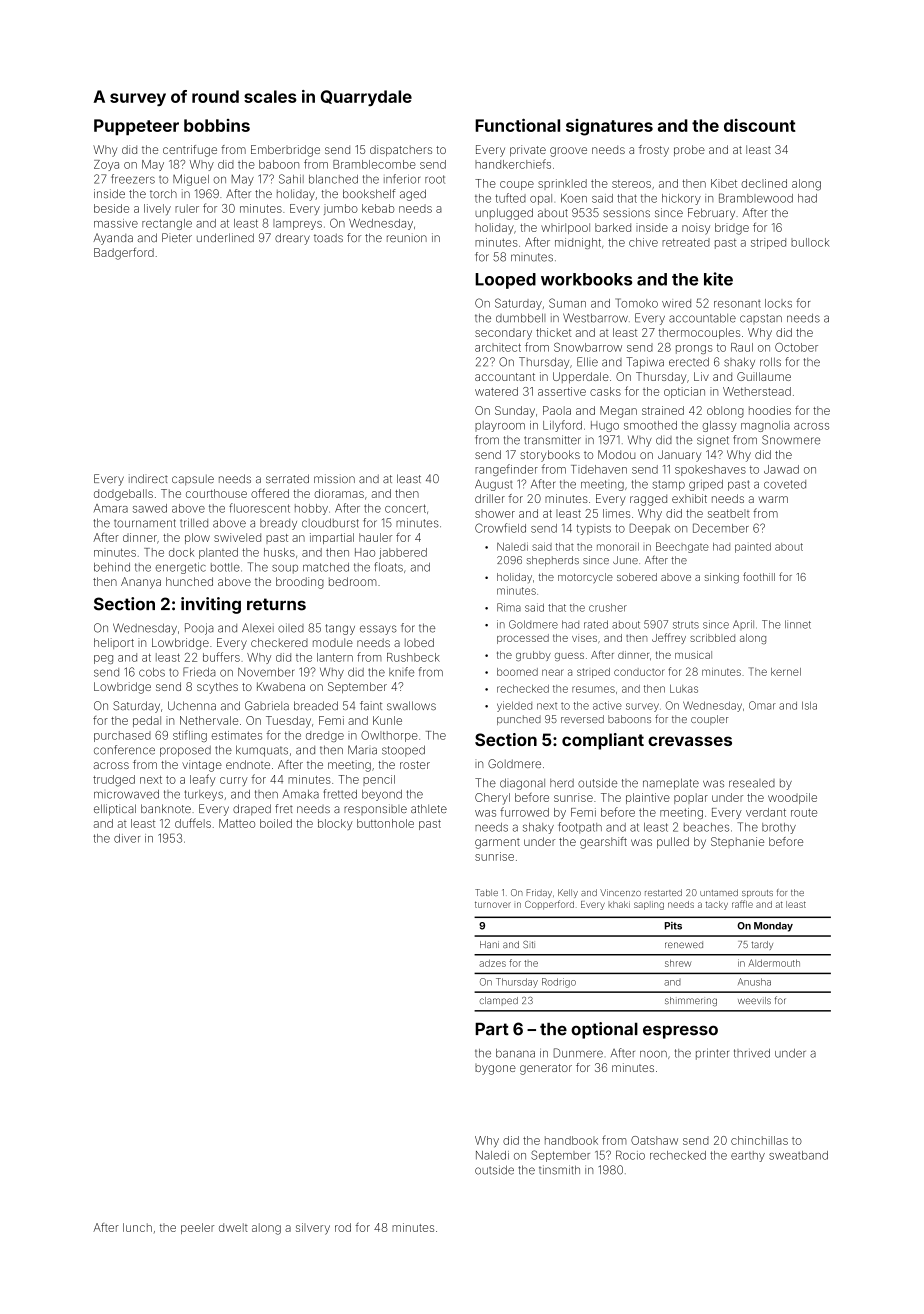  Describe the element at coordinates (760, 125) in the screenshot. I see `discount` at that location.
